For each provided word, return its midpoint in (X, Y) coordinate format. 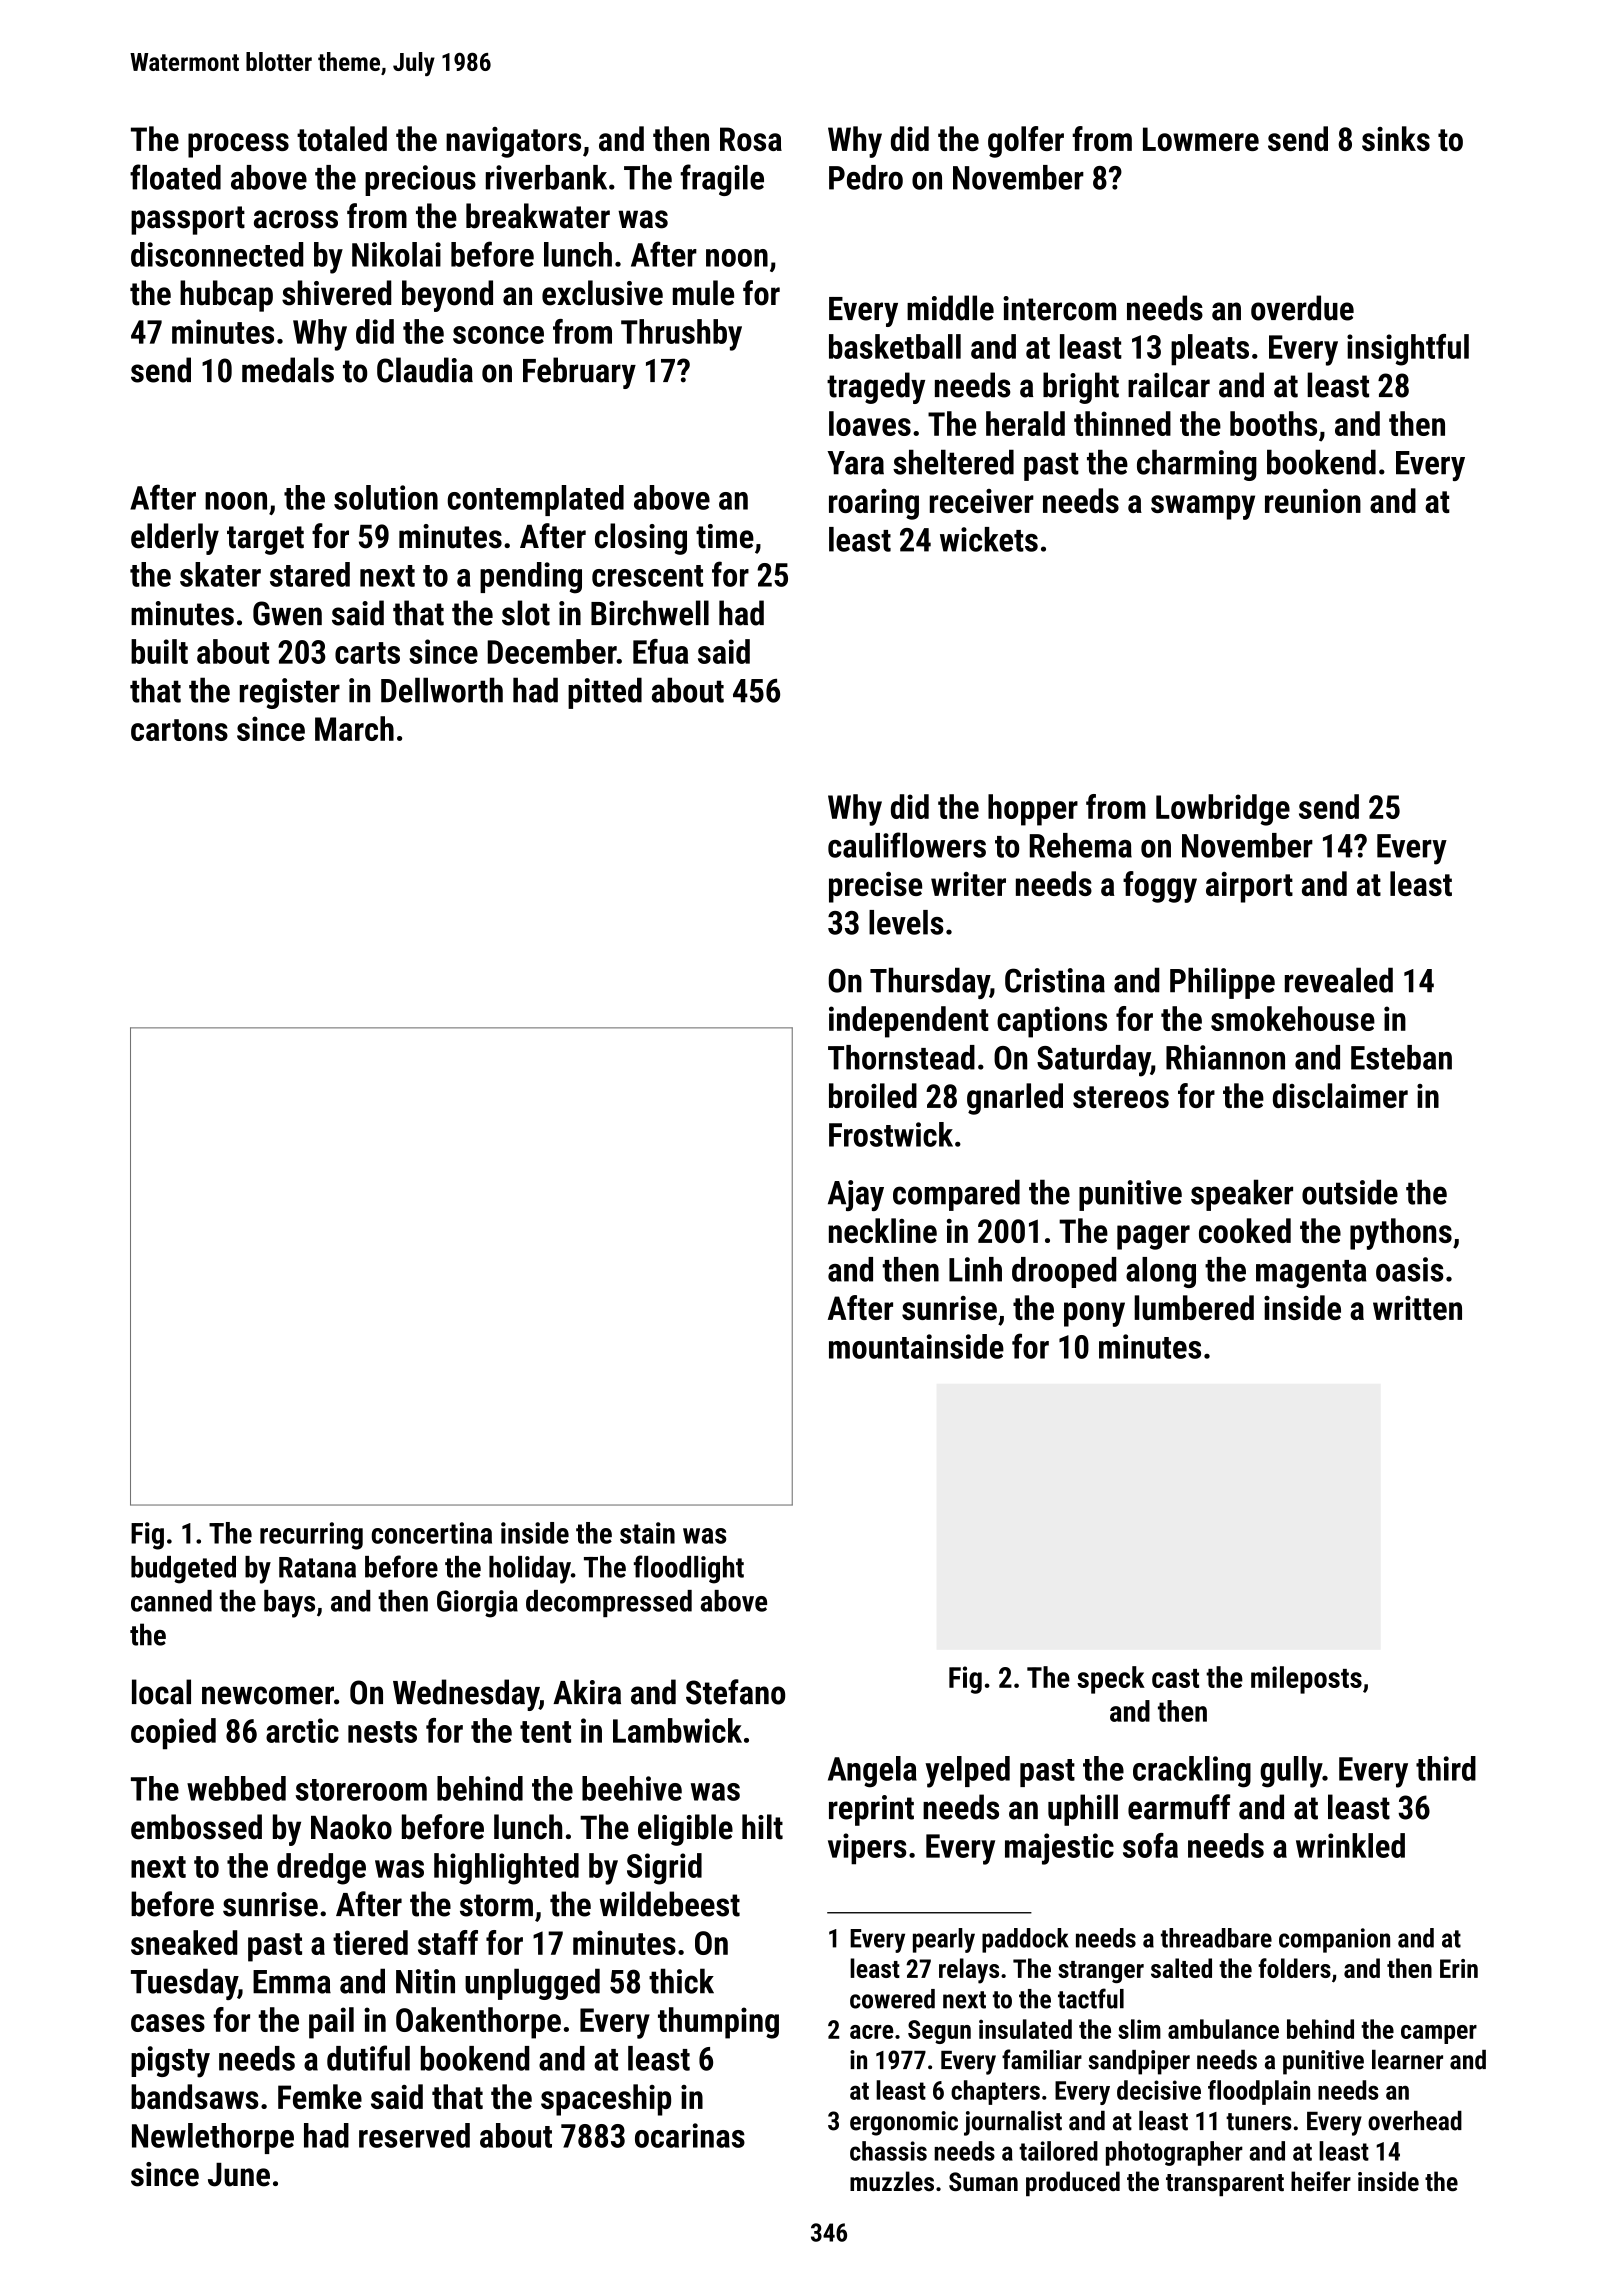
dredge (321, 1869)
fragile (722, 180)
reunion (1313, 501)
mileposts (1306, 1680)
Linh (975, 1269)
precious (420, 180)
